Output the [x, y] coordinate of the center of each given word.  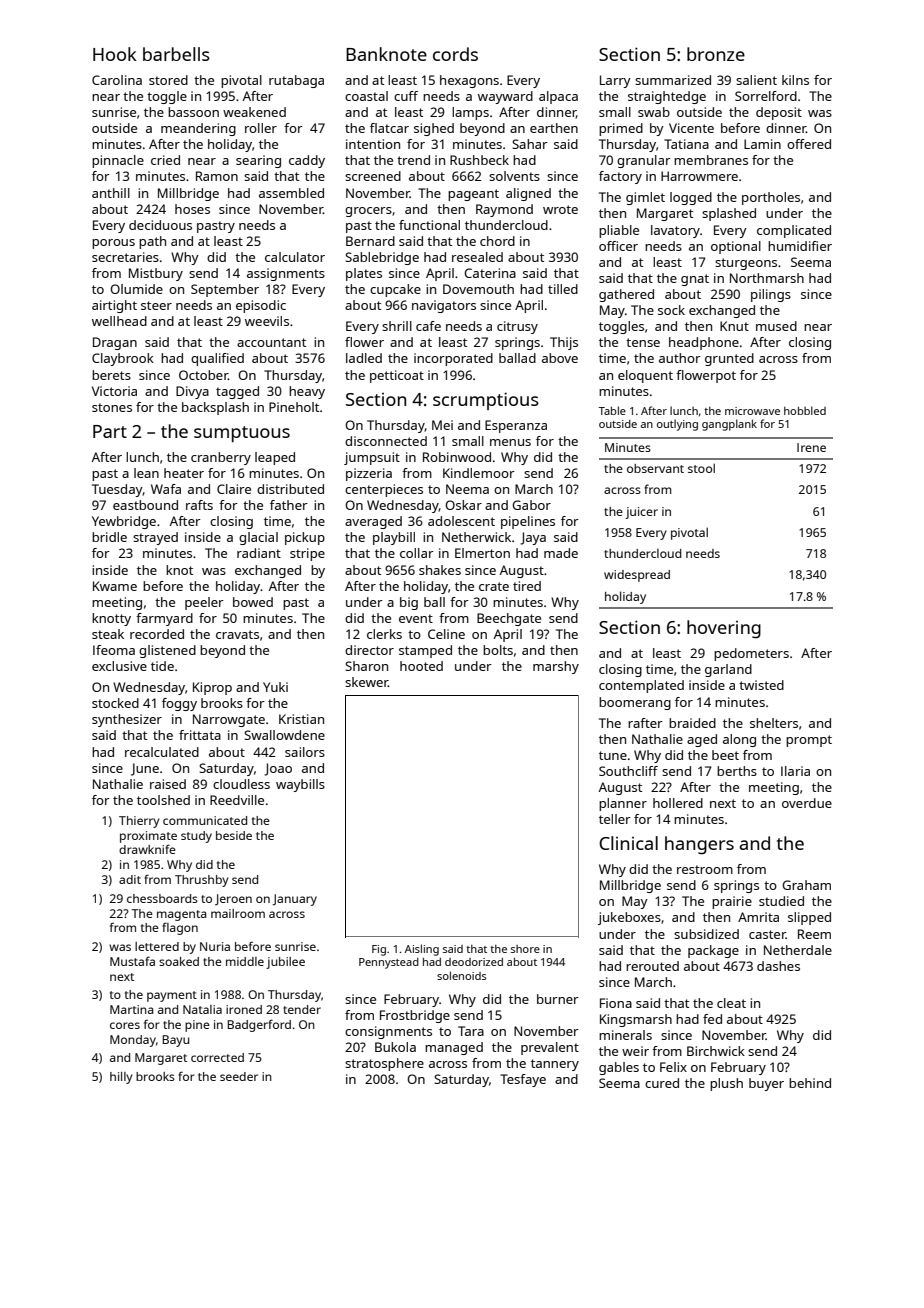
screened [373, 176]
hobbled [805, 410]
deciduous [160, 225]
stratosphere [384, 1064]
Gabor [531, 505]
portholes [771, 198]
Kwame [115, 586]
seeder [239, 1076]
